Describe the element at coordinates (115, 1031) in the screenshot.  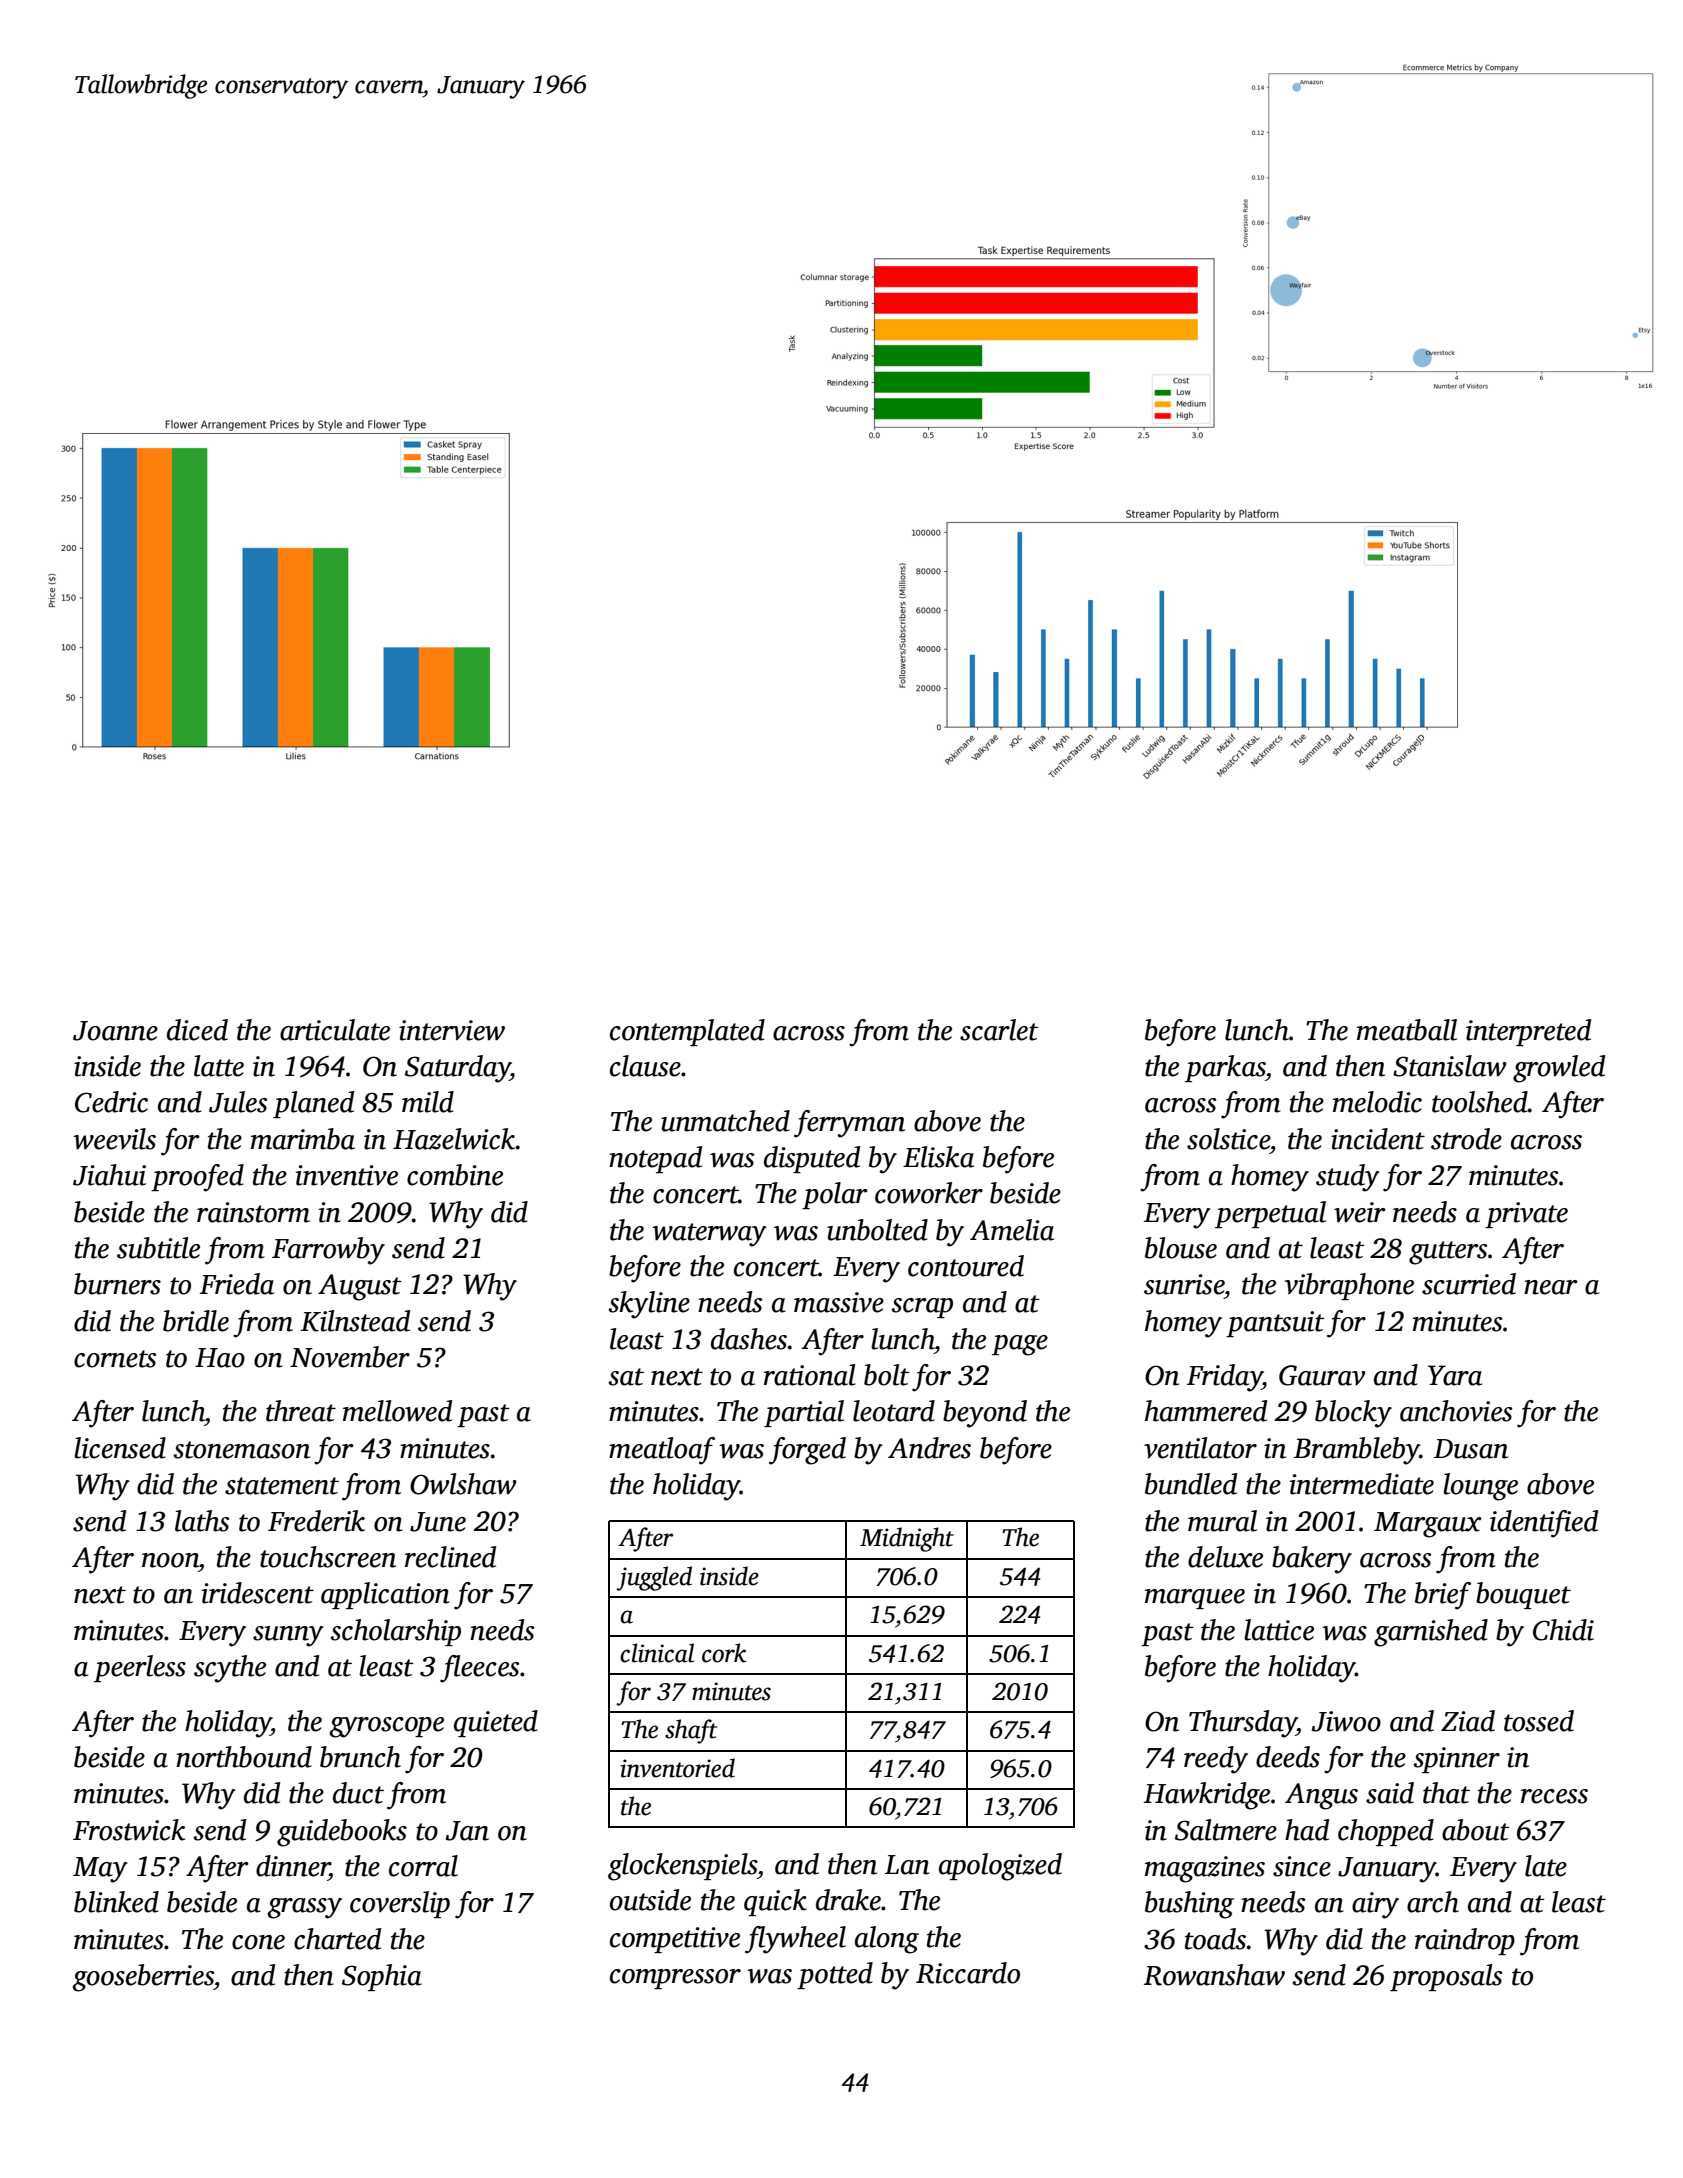
I see `Joanne` at that location.
